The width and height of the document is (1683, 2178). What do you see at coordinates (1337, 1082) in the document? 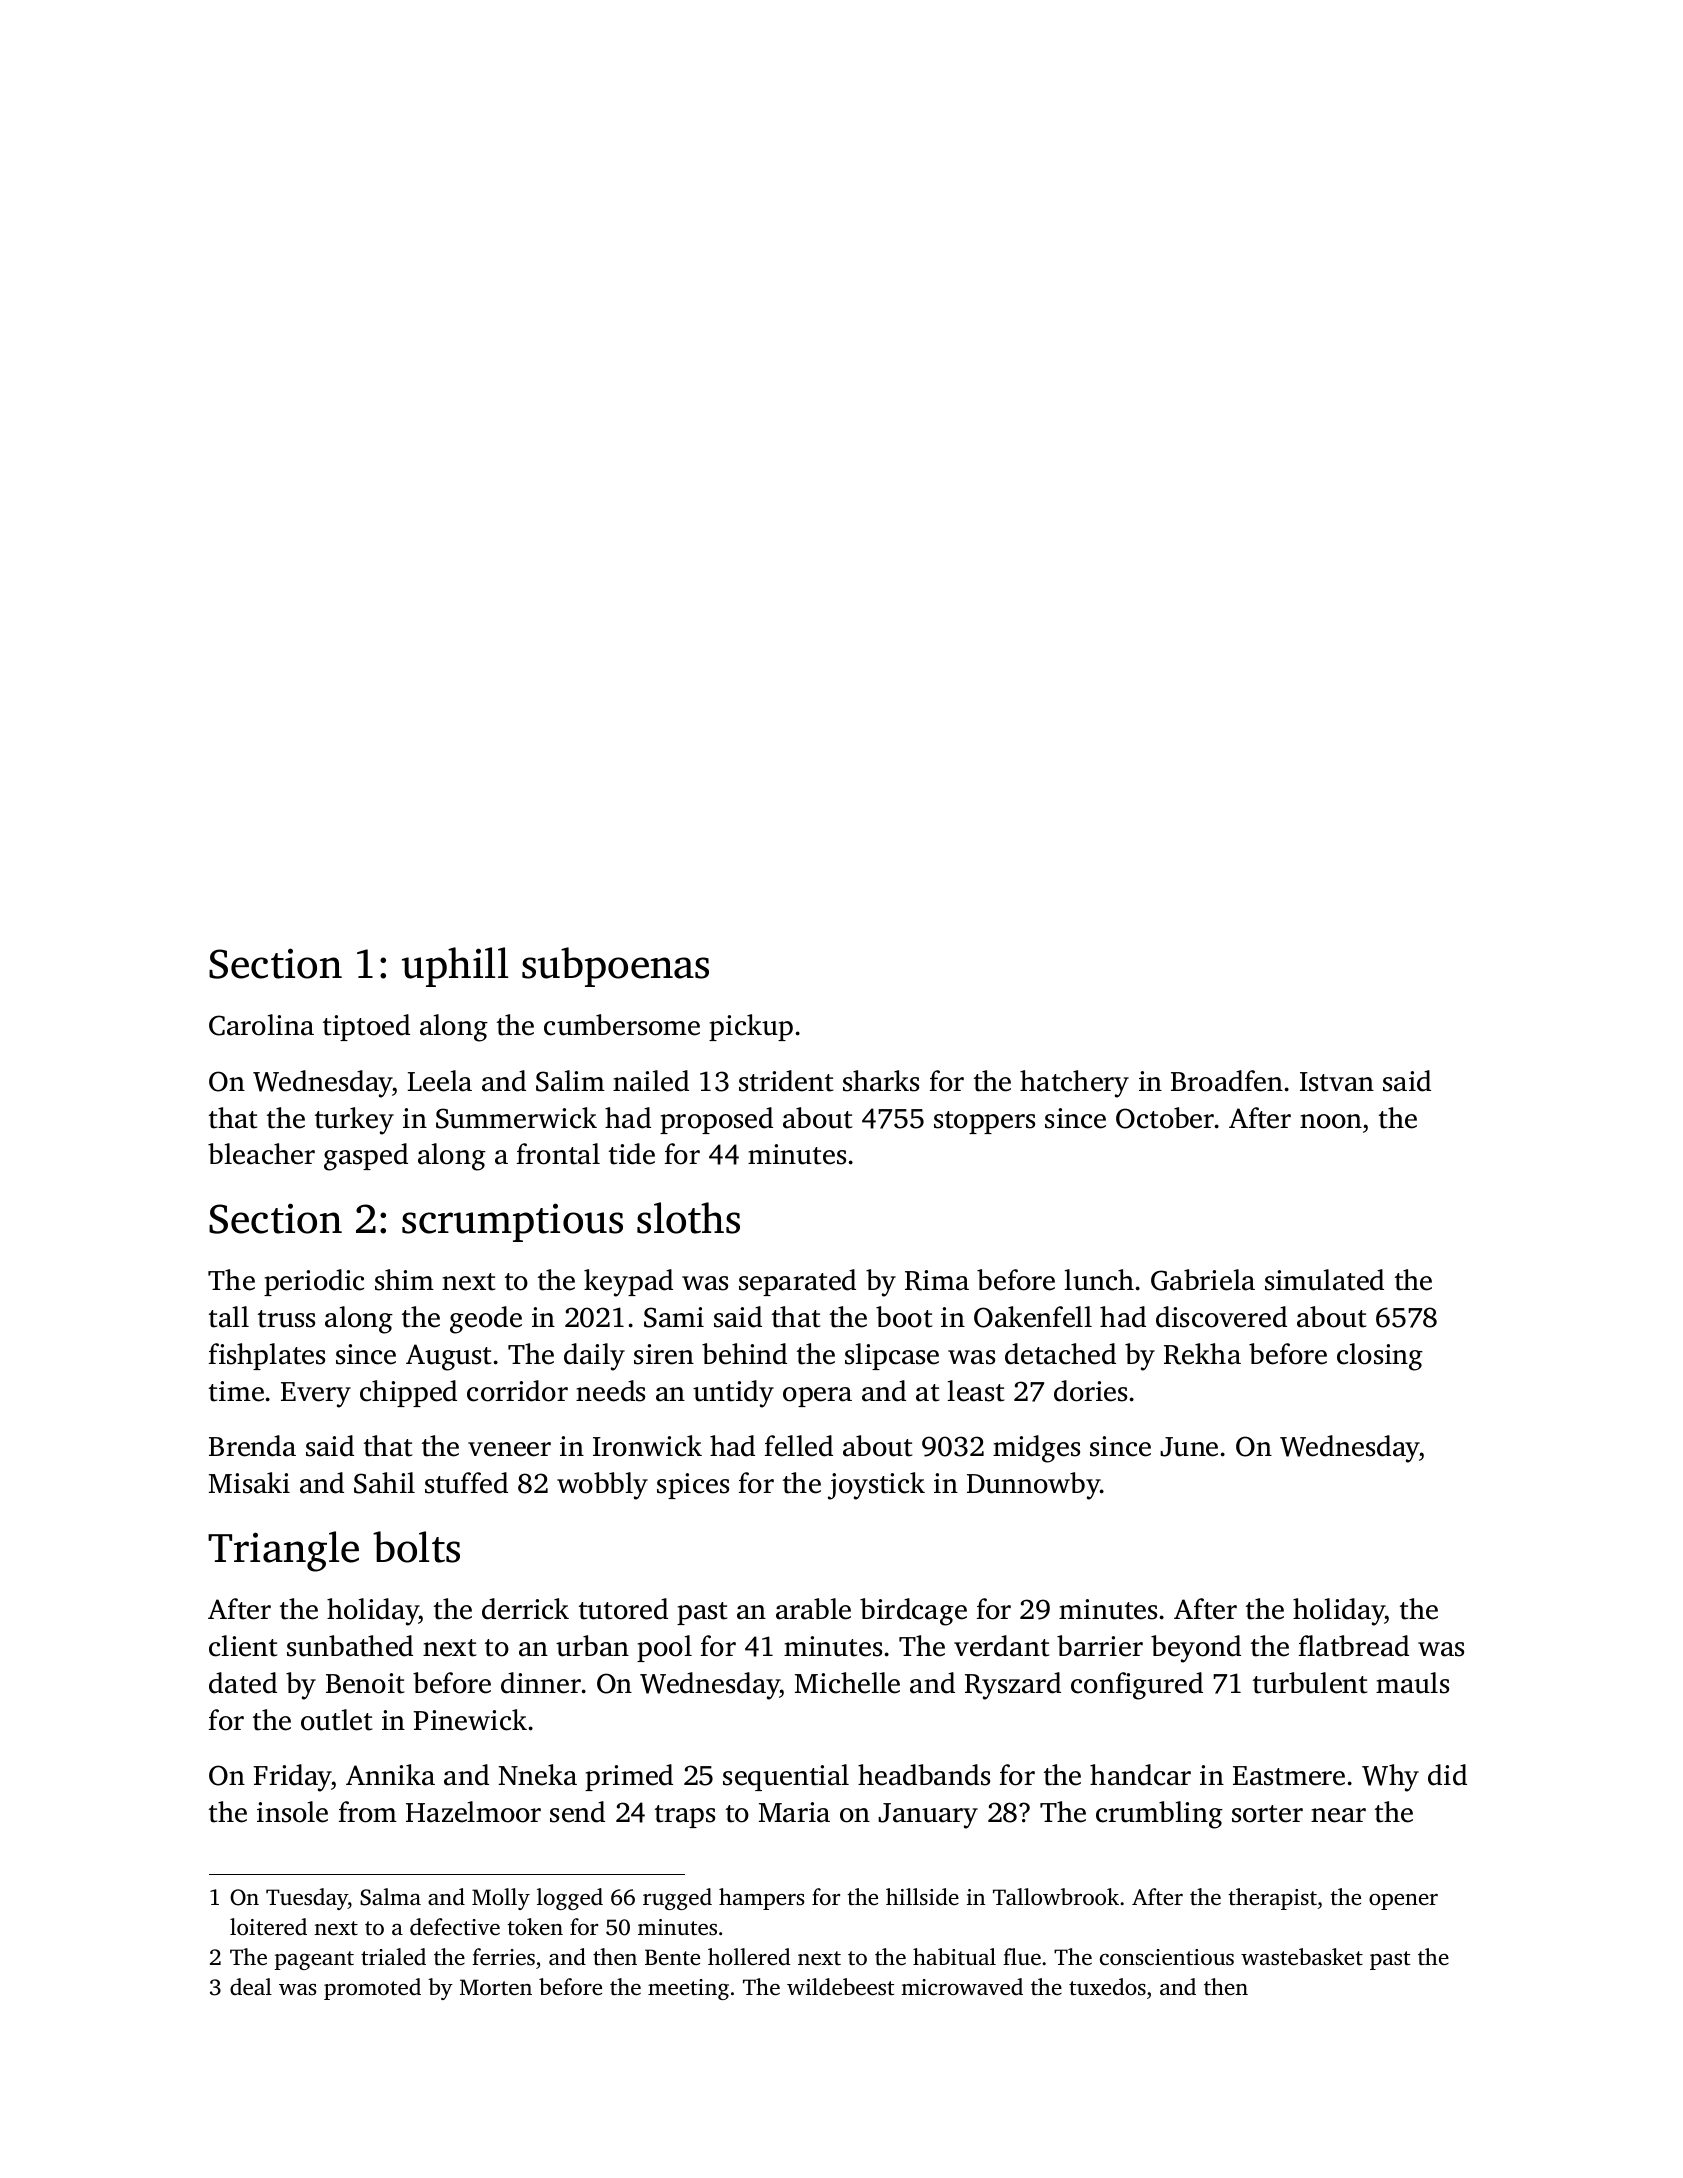
I see `Istvan` at bounding box center [1337, 1082].
